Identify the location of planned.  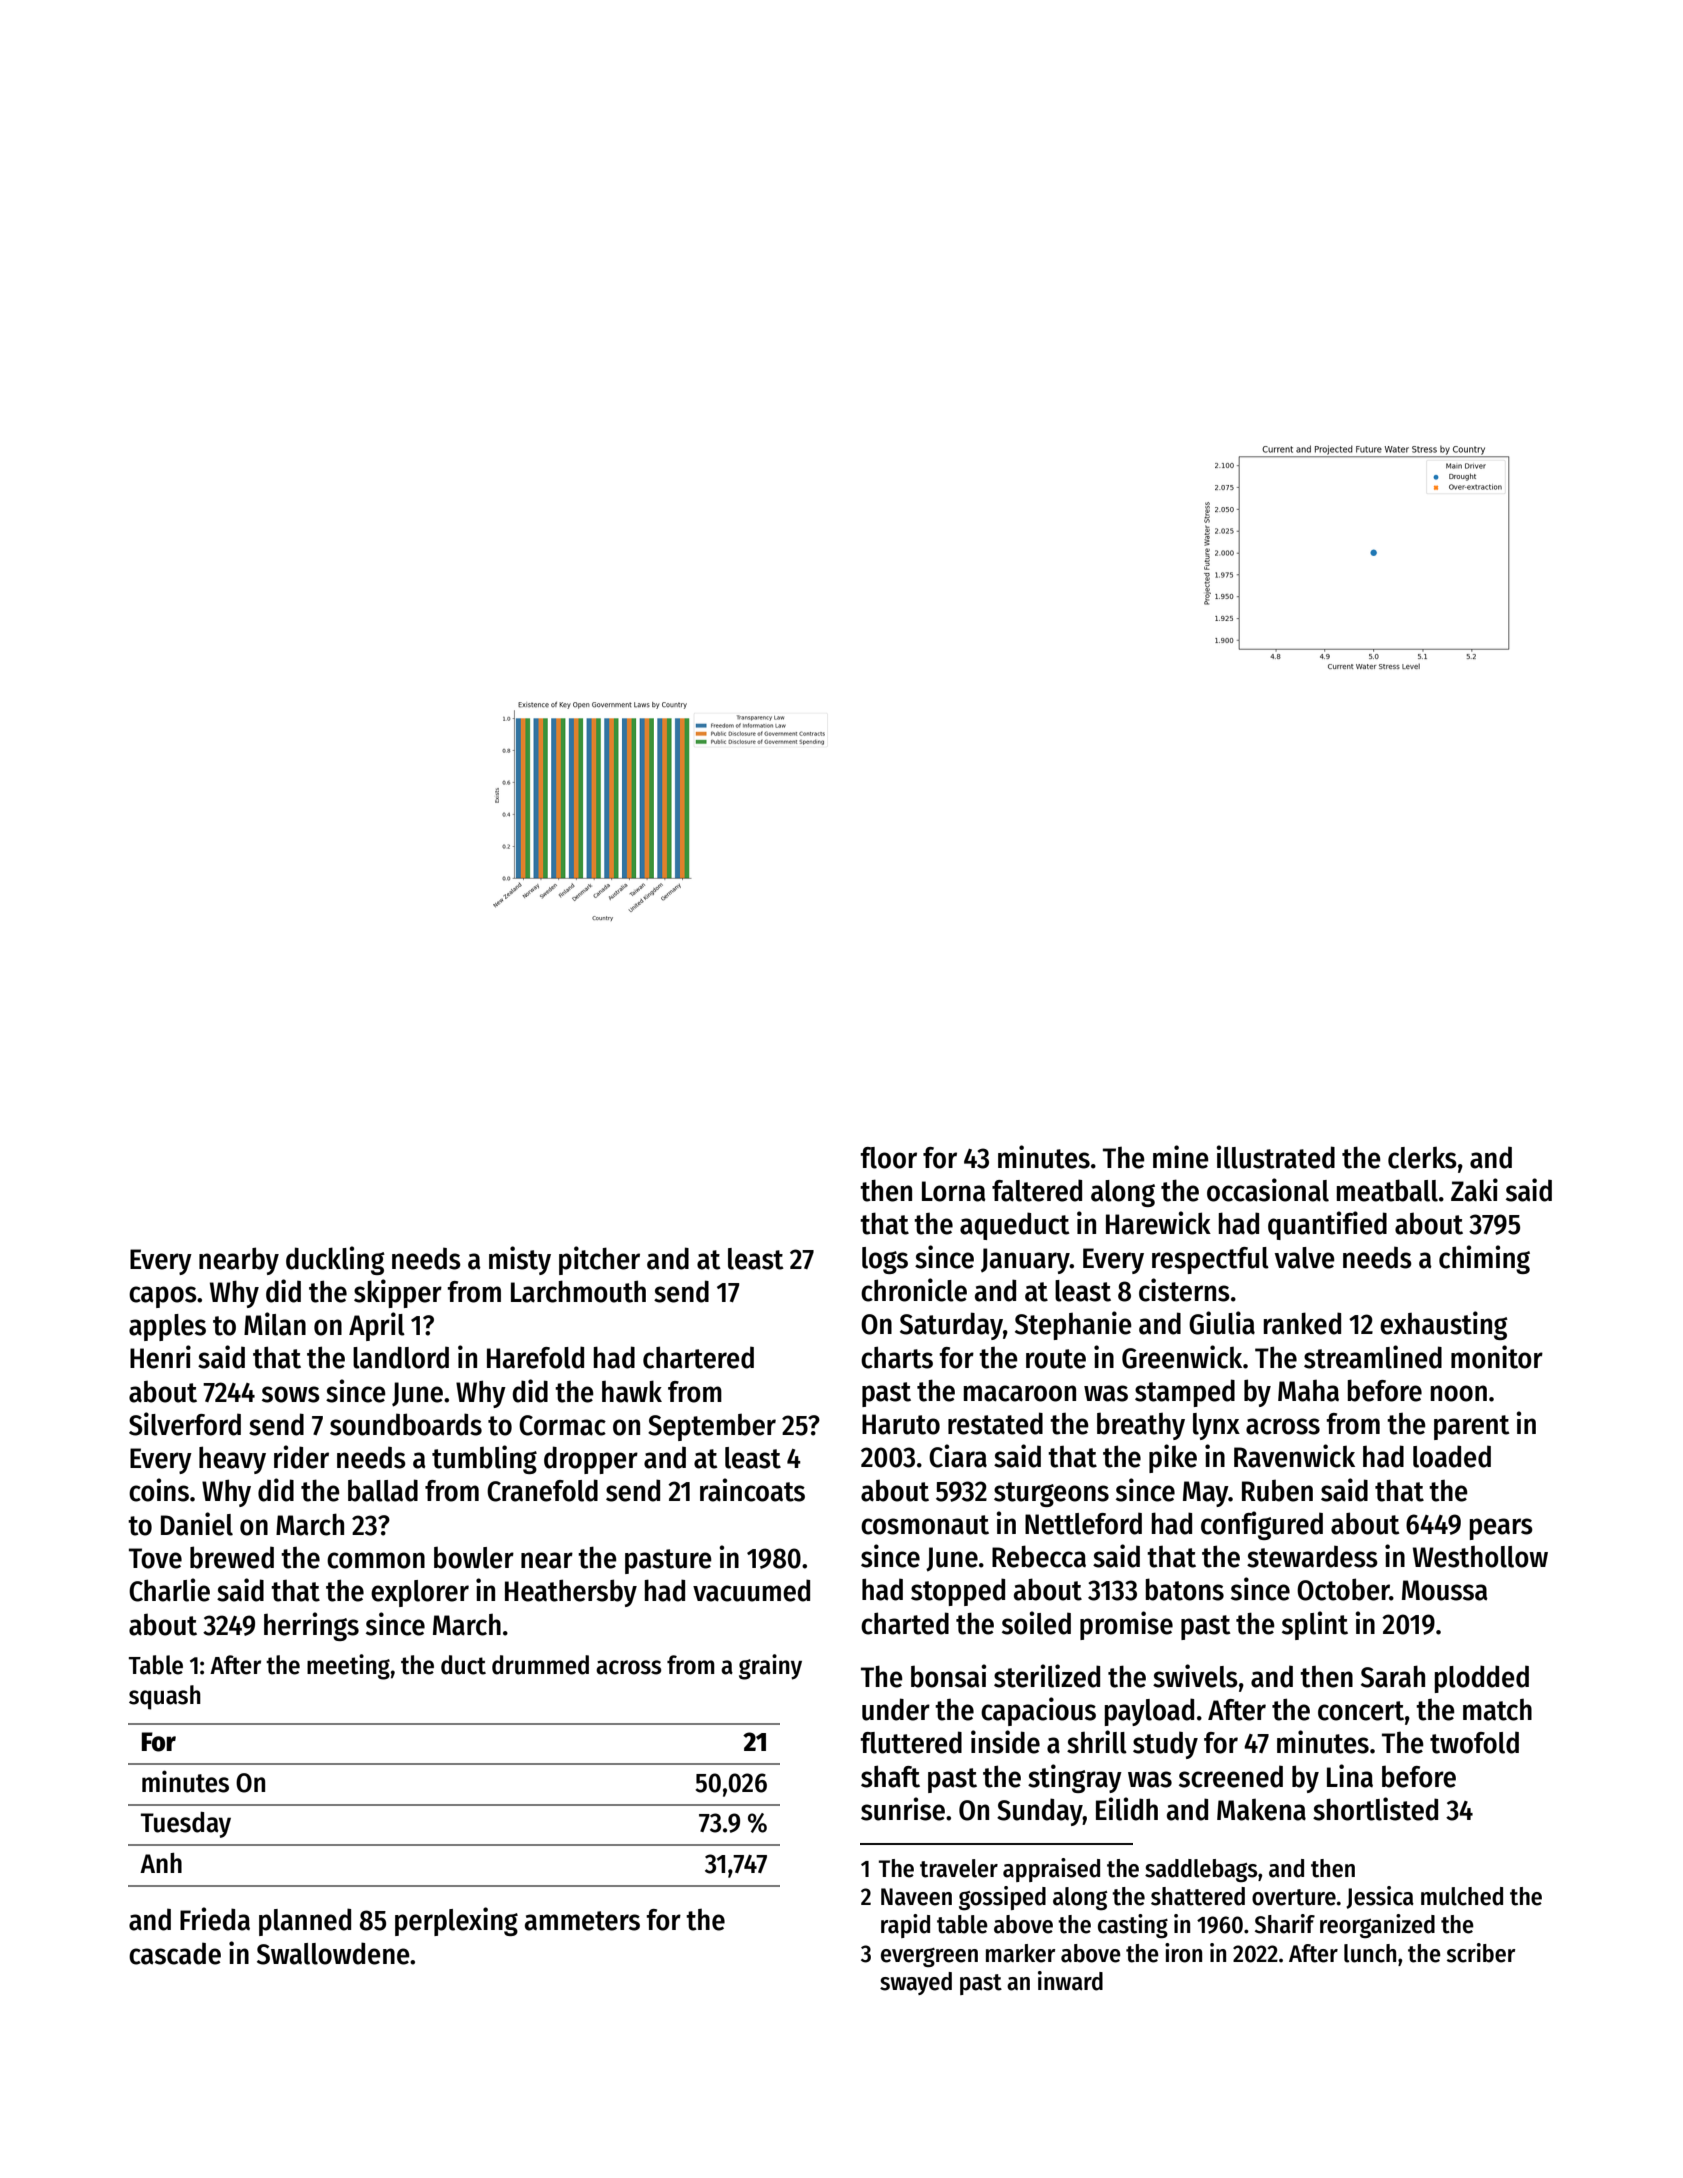
(305, 1922).
